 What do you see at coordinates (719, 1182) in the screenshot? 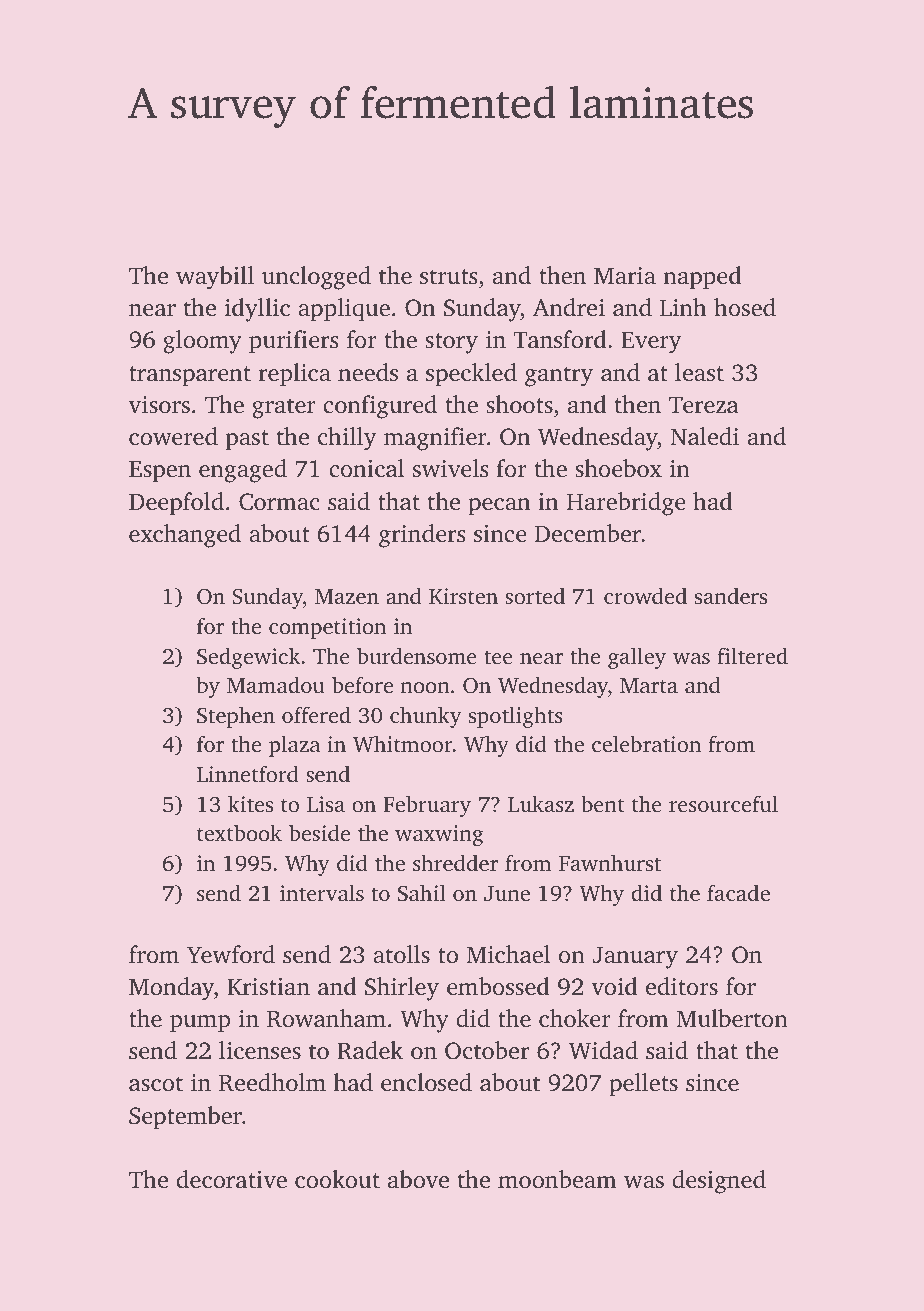
I see `designed` at bounding box center [719, 1182].
